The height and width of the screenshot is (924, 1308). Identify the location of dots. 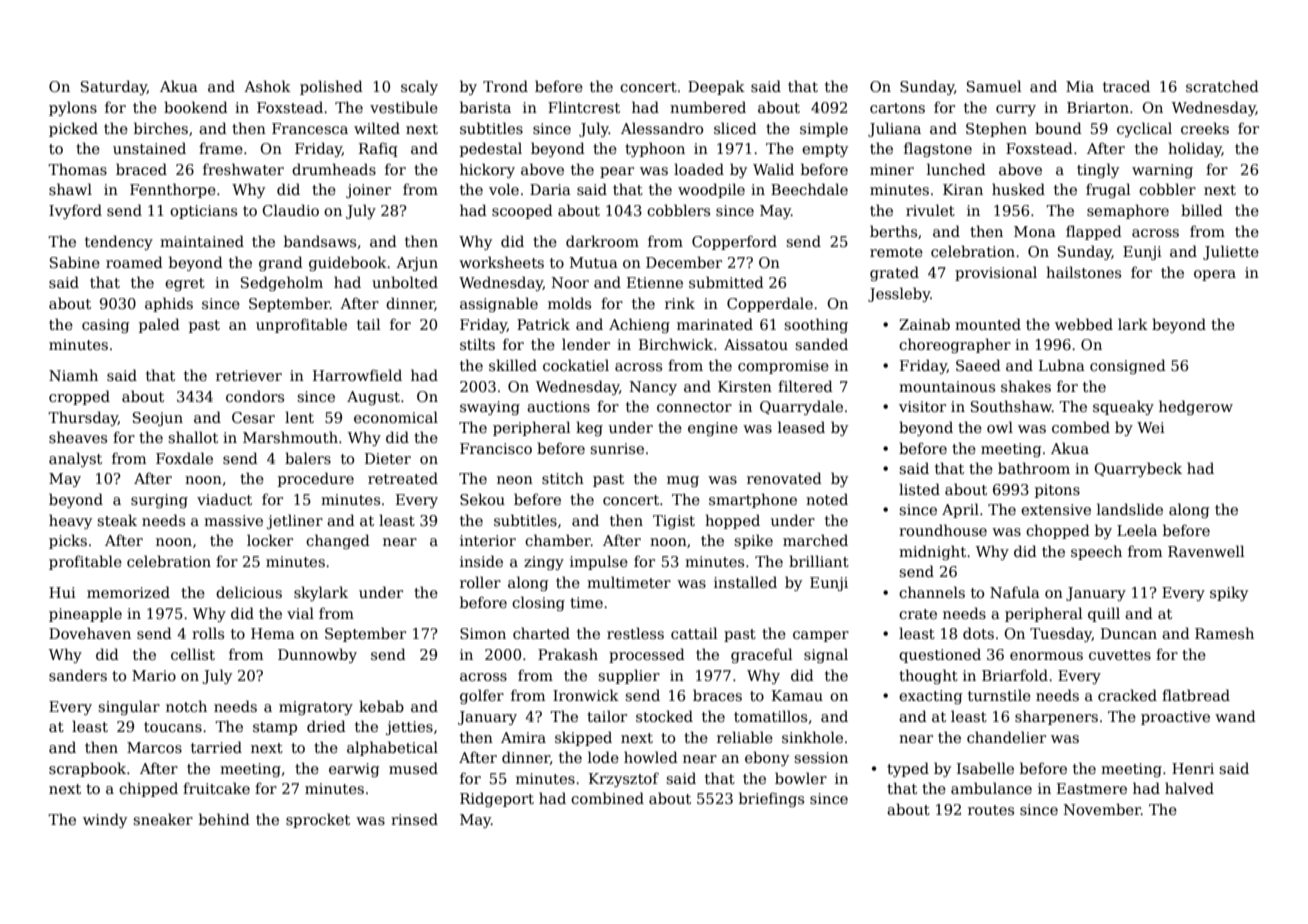
(978, 633).
